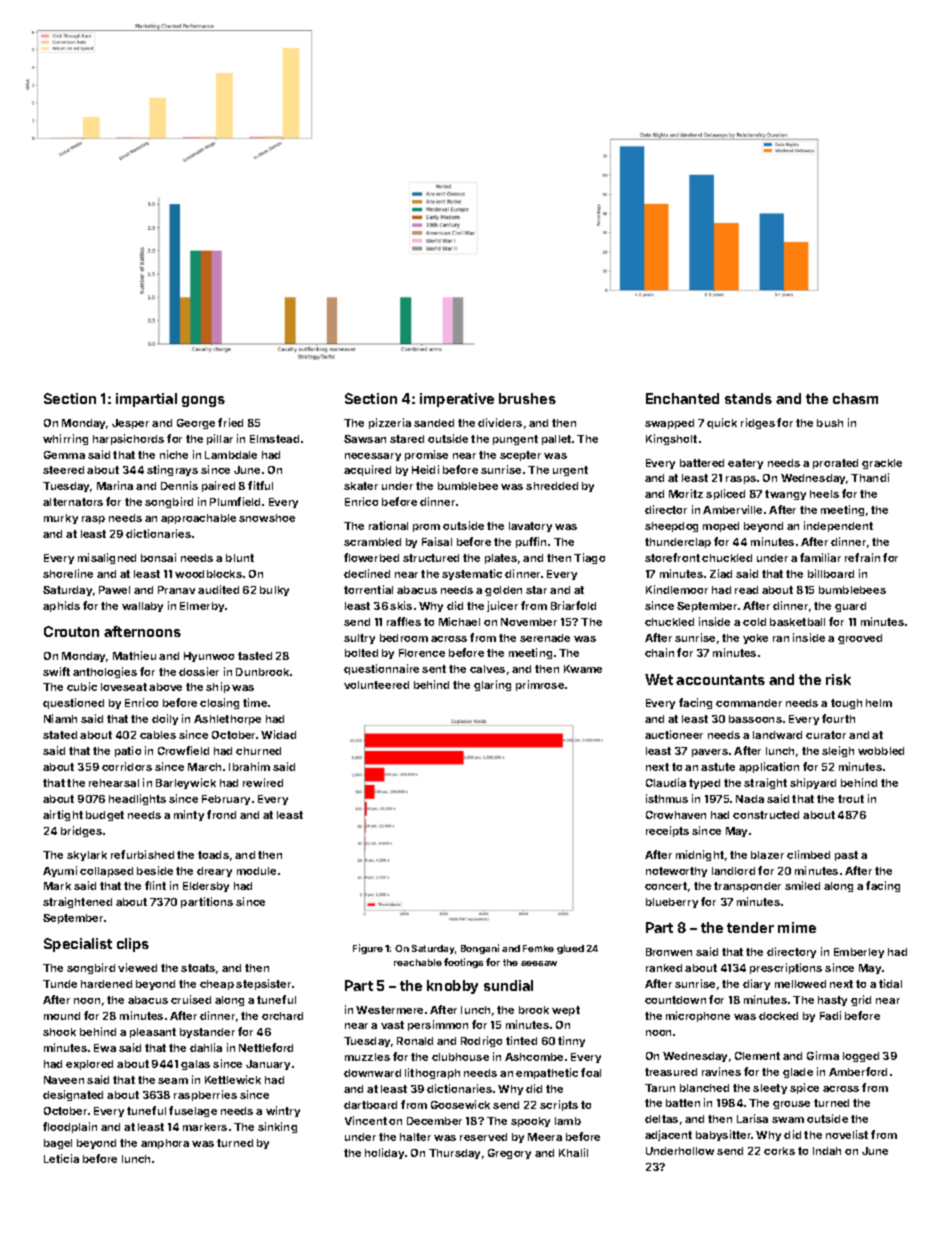 The width and height of the screenshot is (952, 1233). Describe the element at coordinates (754, 622) in the screenshot. I see `cold` at that location.
